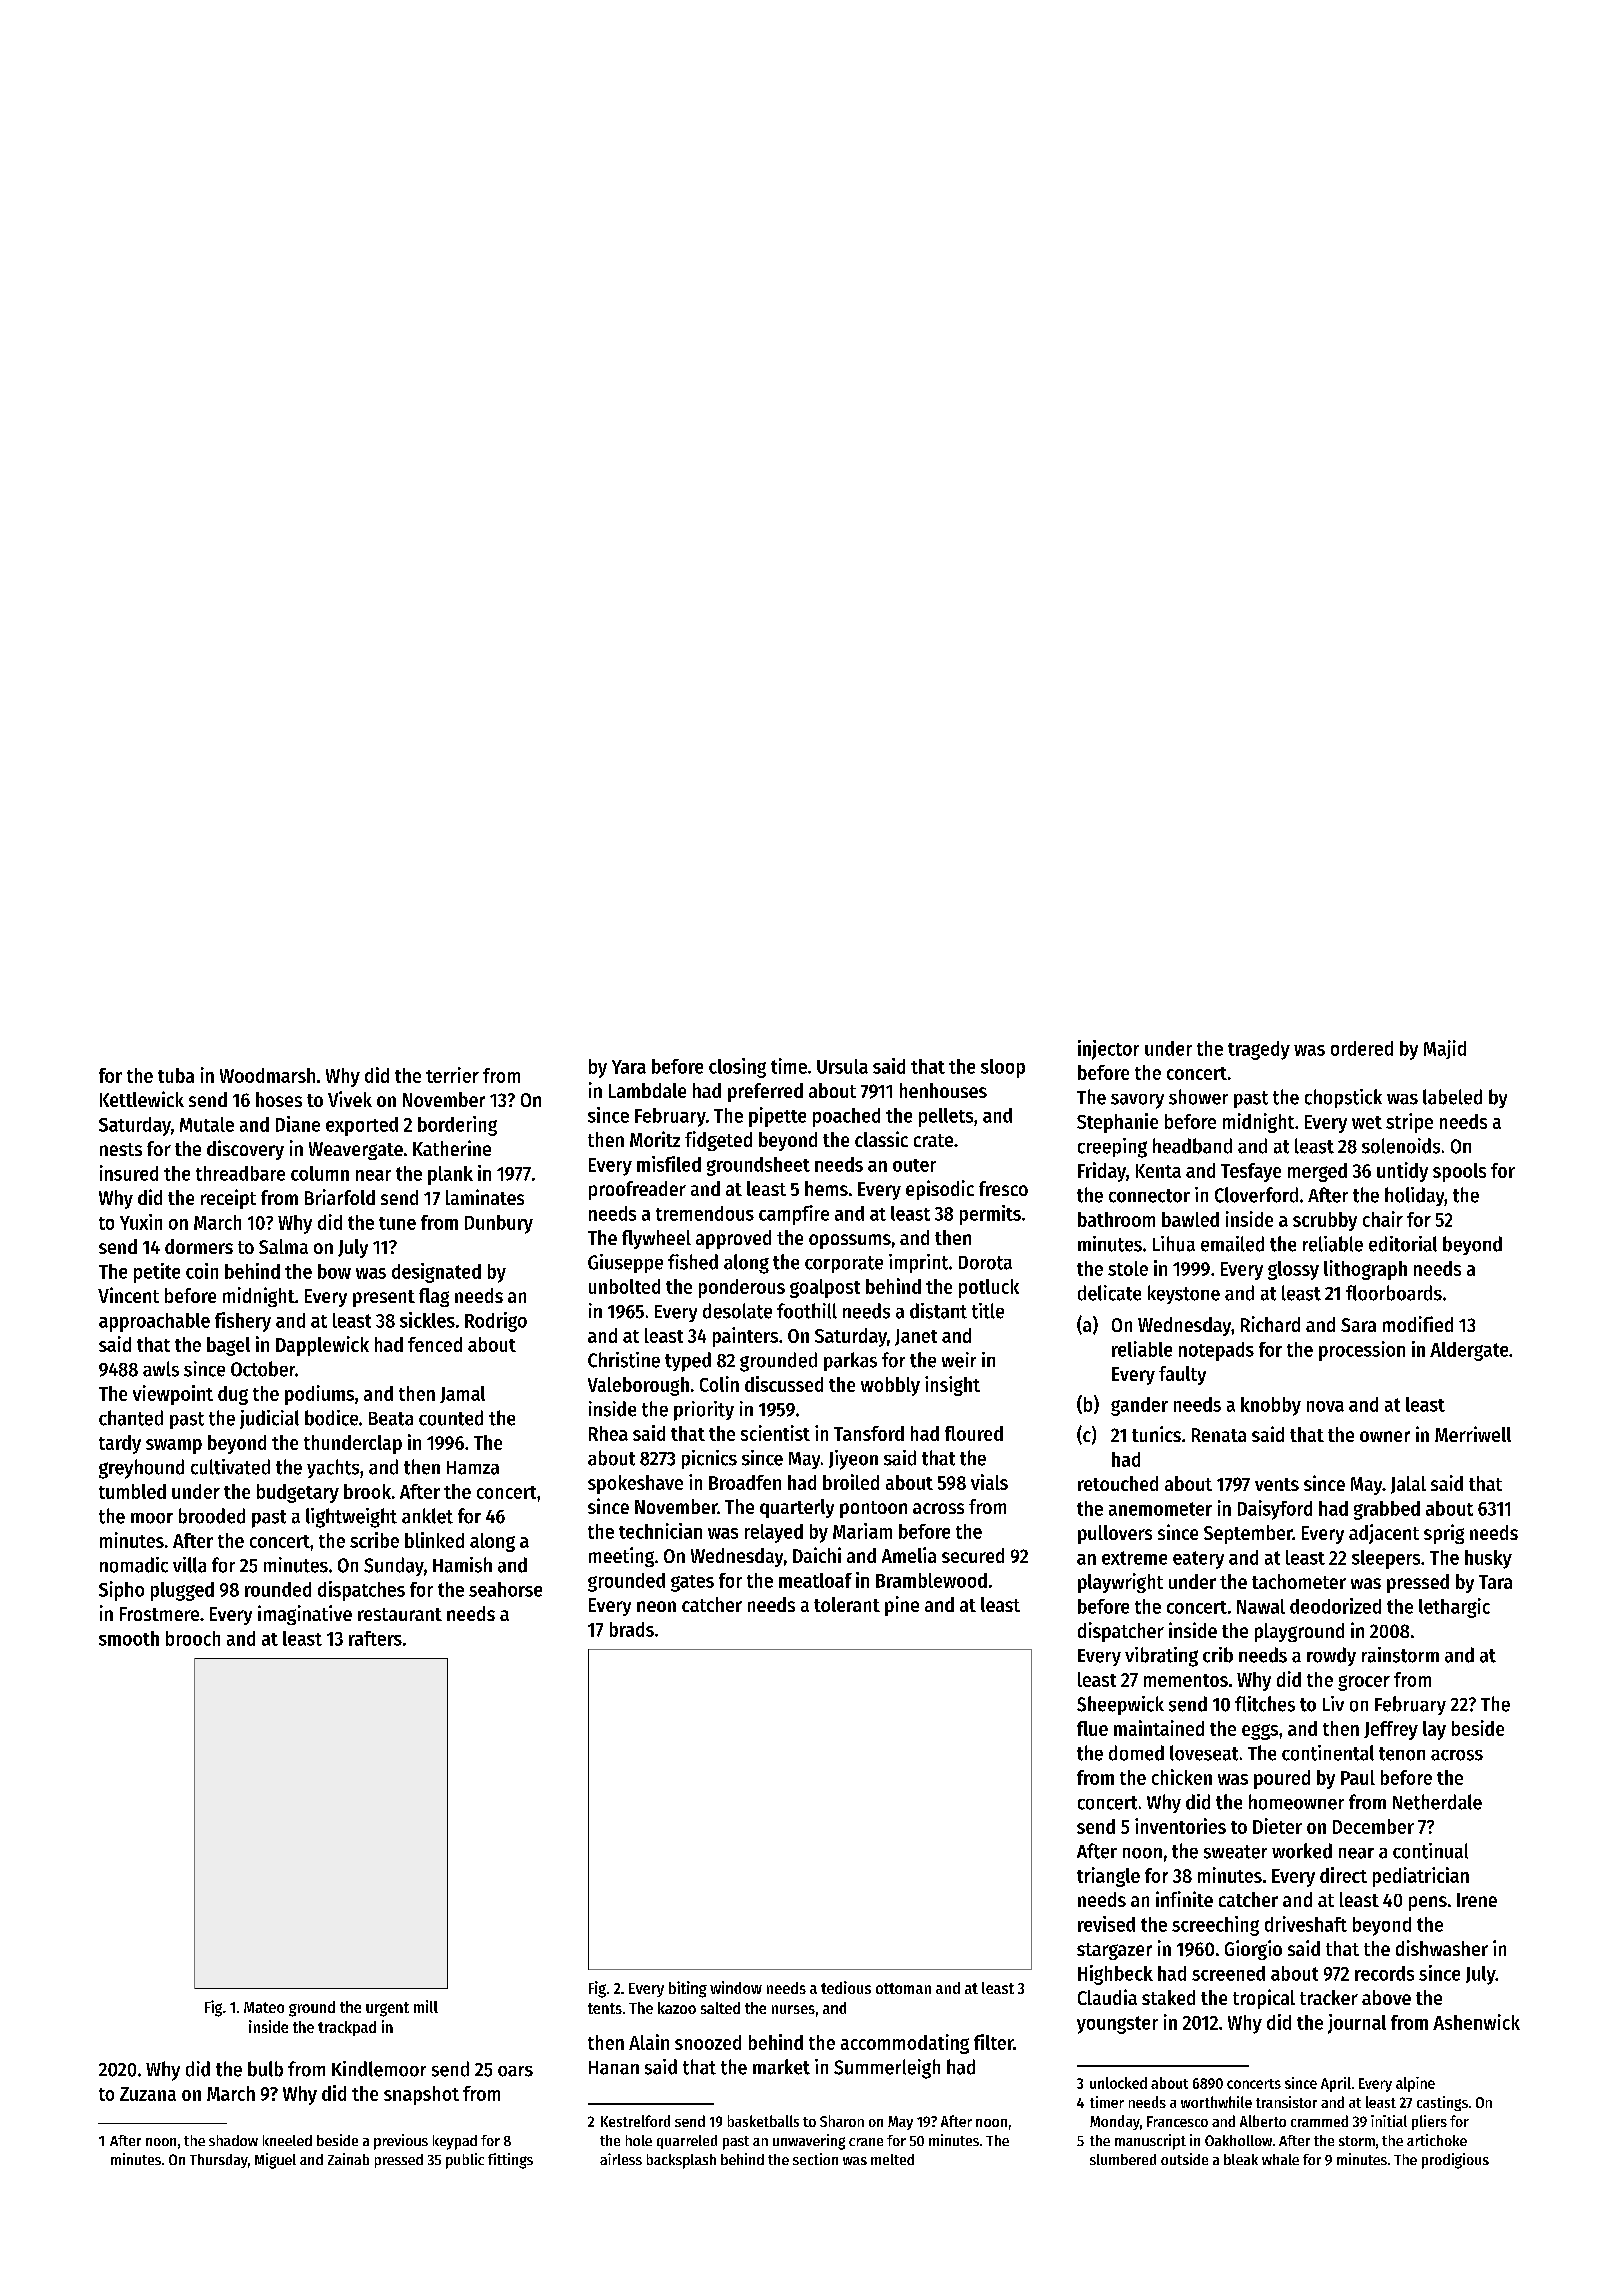 The image size is (1620, 2292). I want to click on triangle, so click(1108, 1877).
